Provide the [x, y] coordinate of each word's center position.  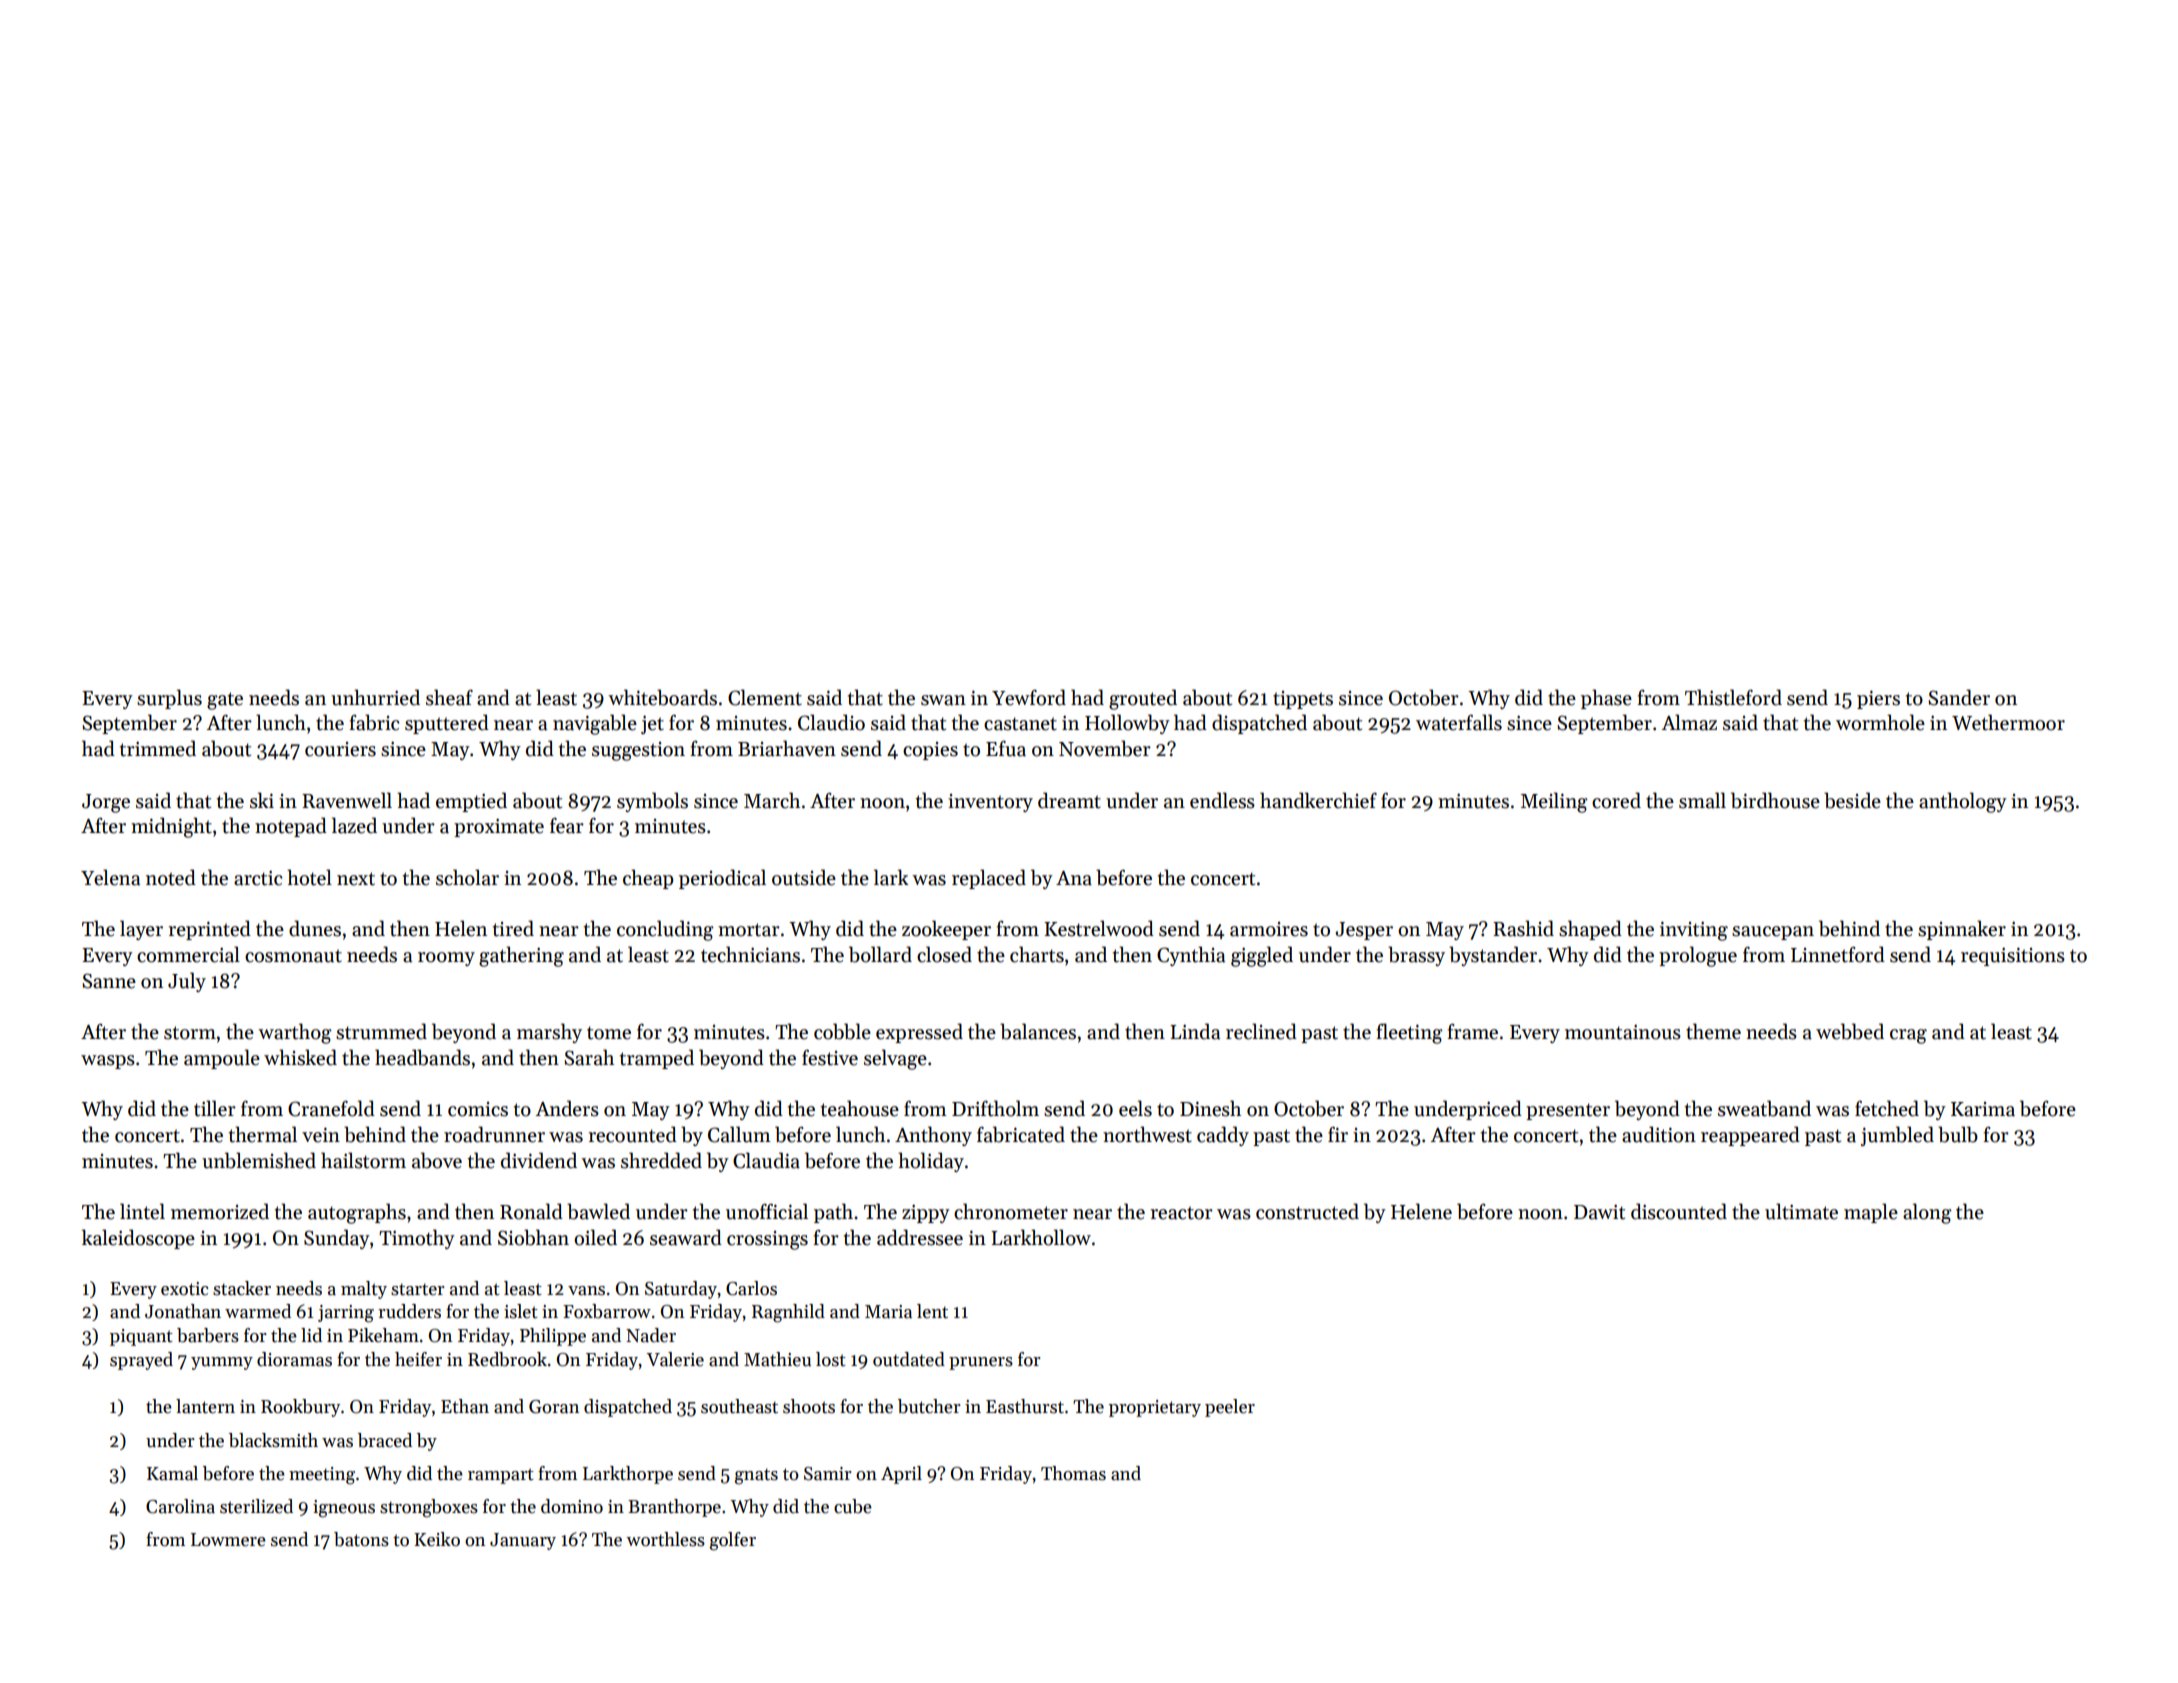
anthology [1963, 802]
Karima [1983, 1109]
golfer [733, 1541]
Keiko [437, 1539]
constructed [1307, 1211]
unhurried [375, 697]
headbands [422, 1057]
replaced [989, 879]
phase [1606, 699]
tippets [1303, 700]
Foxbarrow [607, 1311]
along [1927, 1213]
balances [1038, 1031]
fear [567, 826]
